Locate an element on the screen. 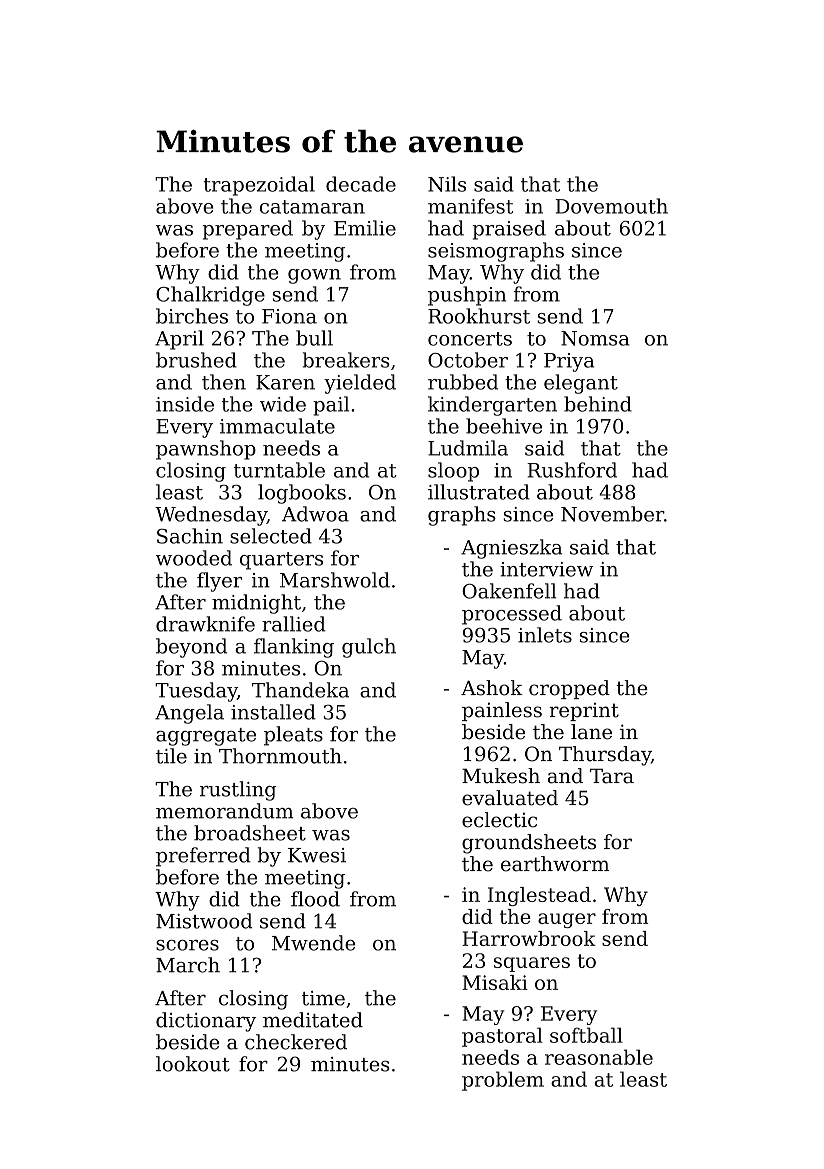 This screenshot has height=1169, width=824. pastoral is located at coordinates (502, 1037).
